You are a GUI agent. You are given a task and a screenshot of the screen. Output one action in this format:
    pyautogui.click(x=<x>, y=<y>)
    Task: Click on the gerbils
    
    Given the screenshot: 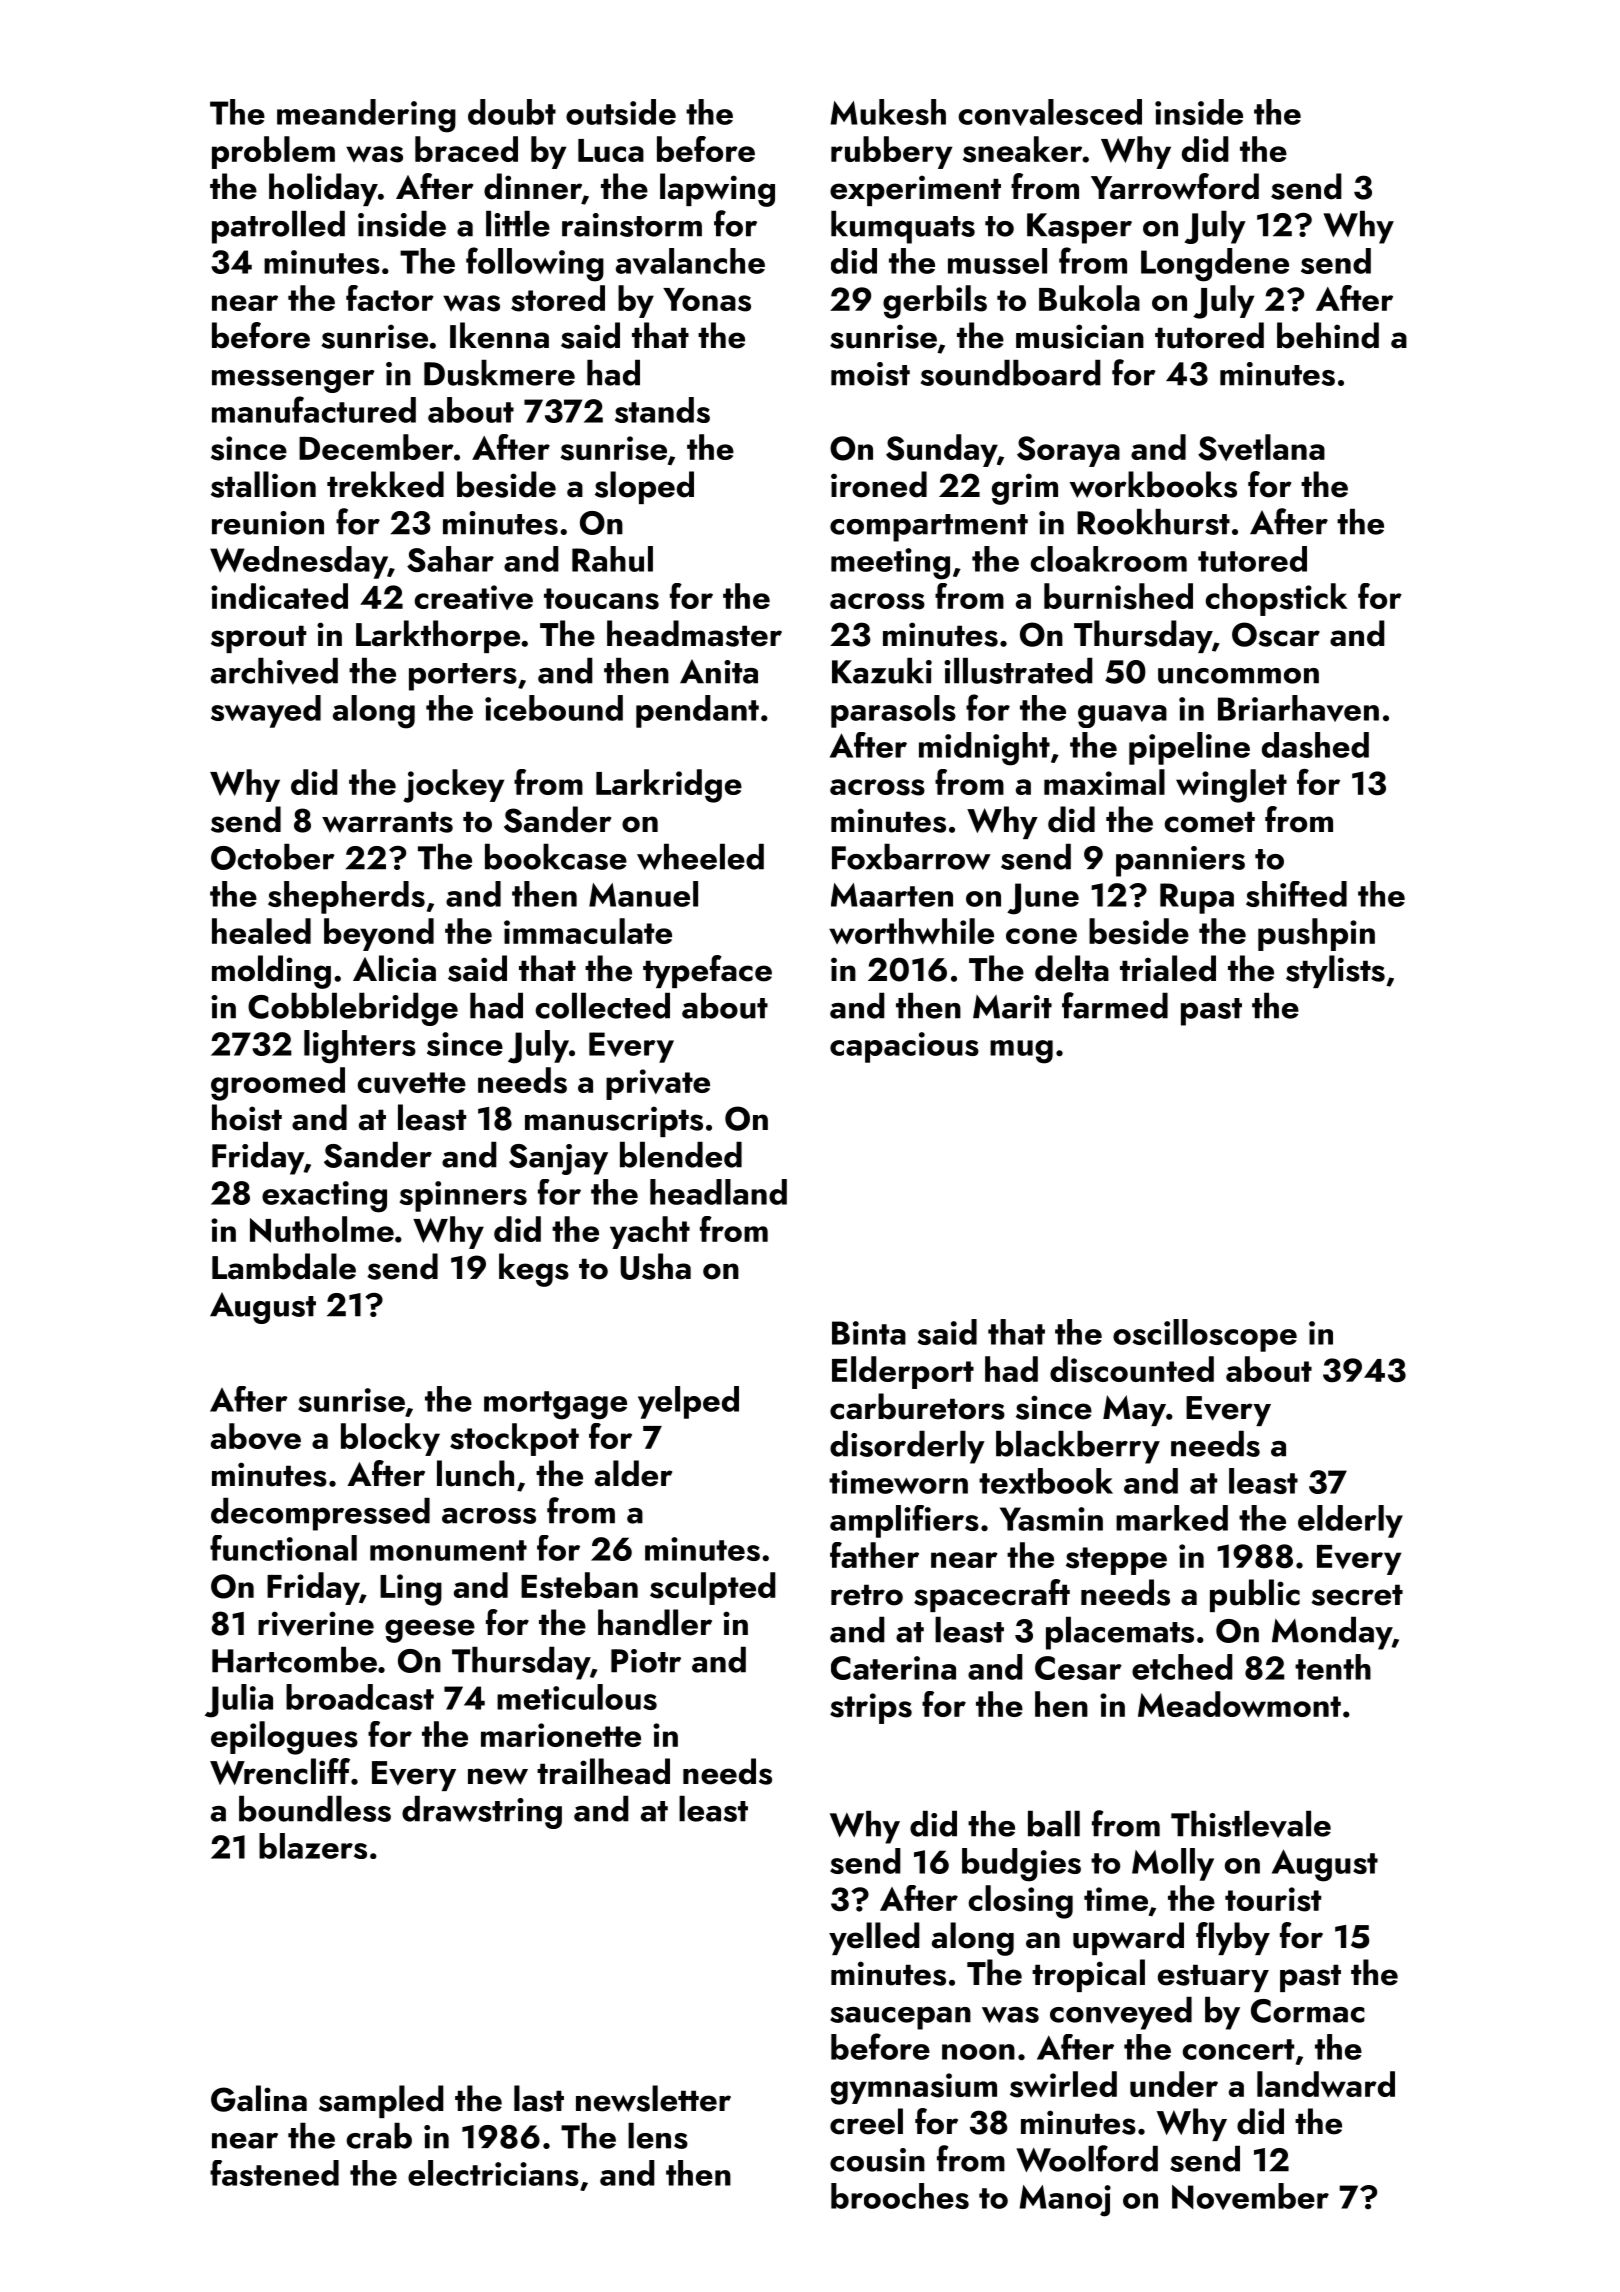 What is the action you would take?
    pyautogui.click(x=935, y=302)
